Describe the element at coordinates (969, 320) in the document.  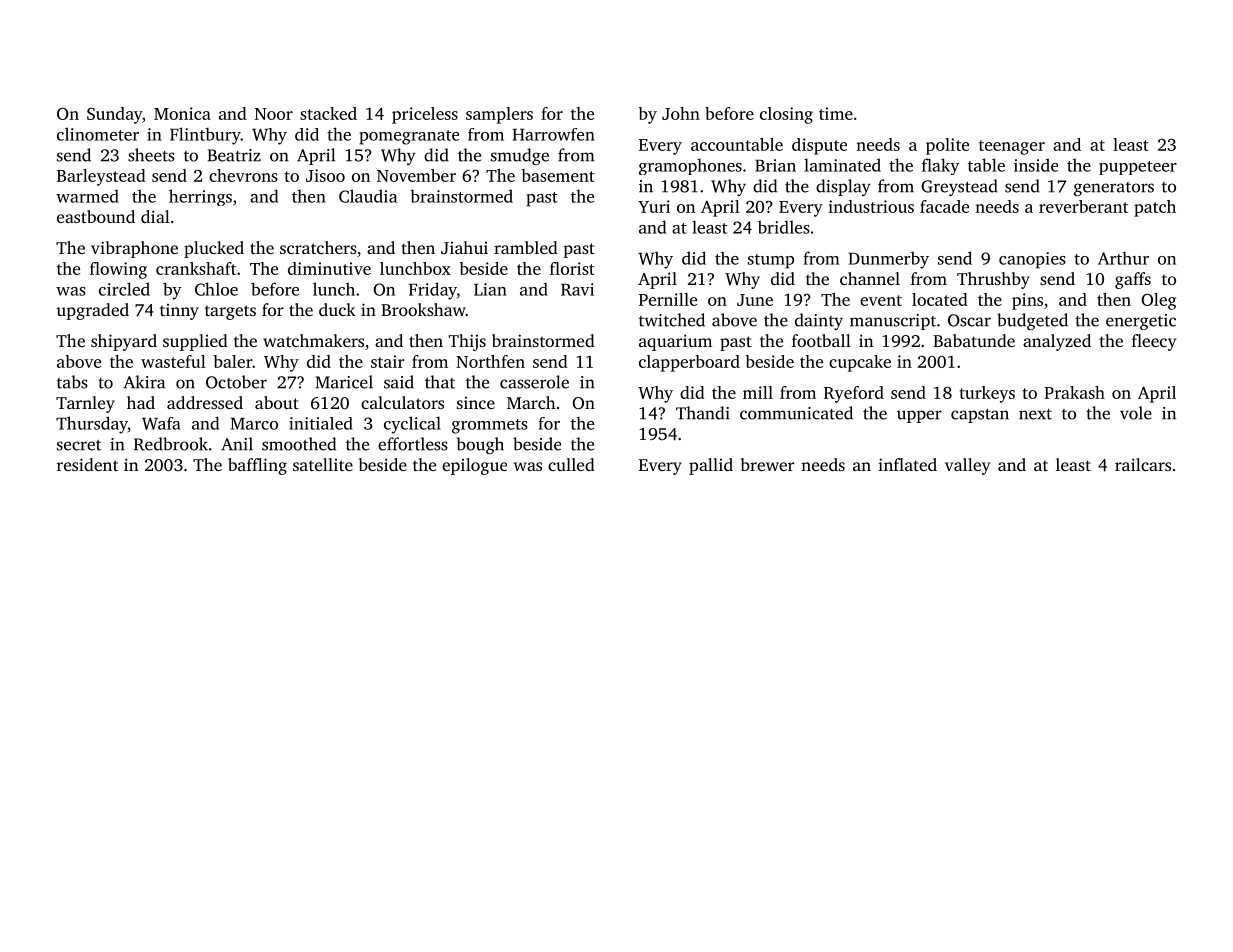
I see `Oscar` at that location.
